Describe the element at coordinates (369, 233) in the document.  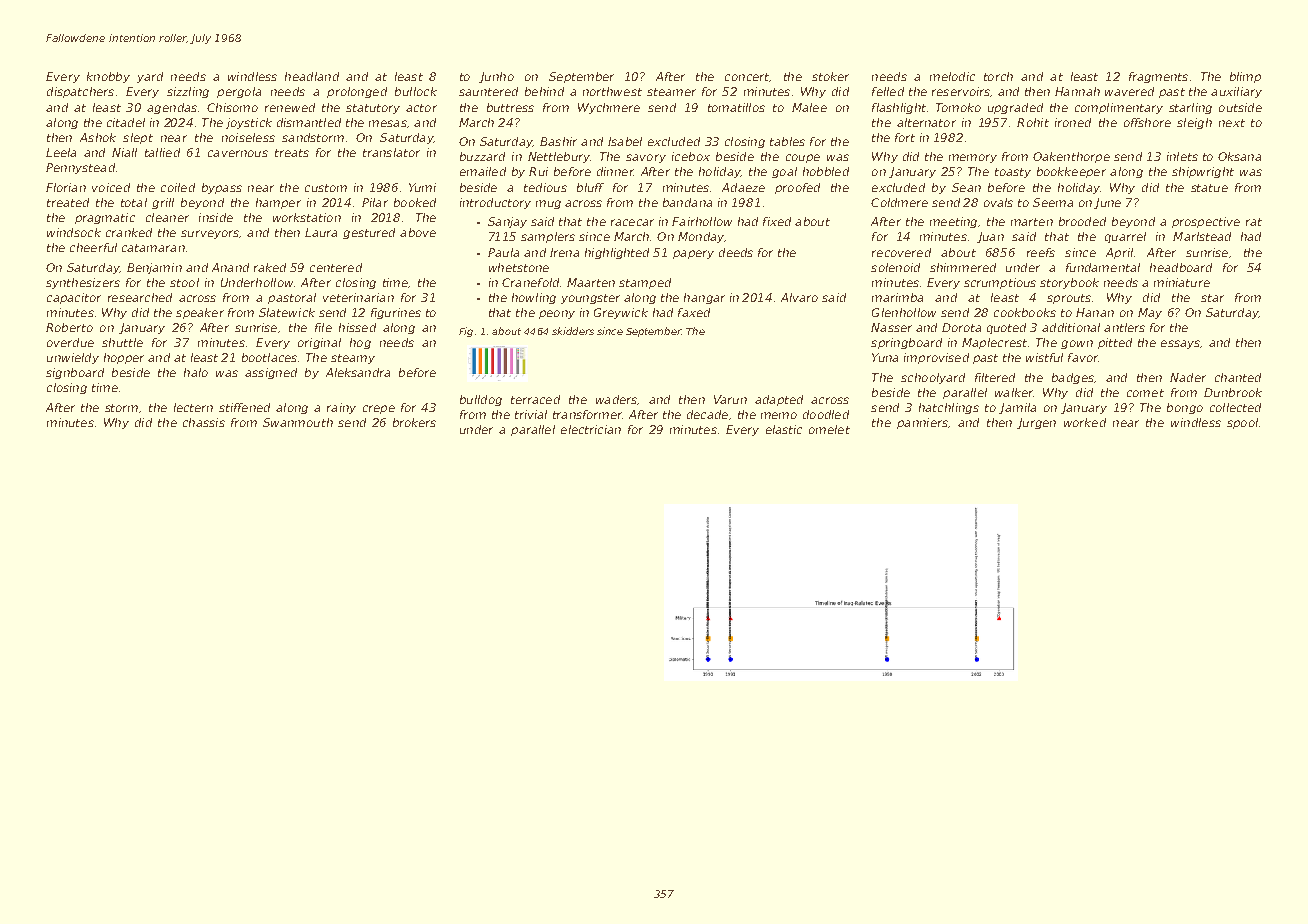
I see `gestured` at that location.
